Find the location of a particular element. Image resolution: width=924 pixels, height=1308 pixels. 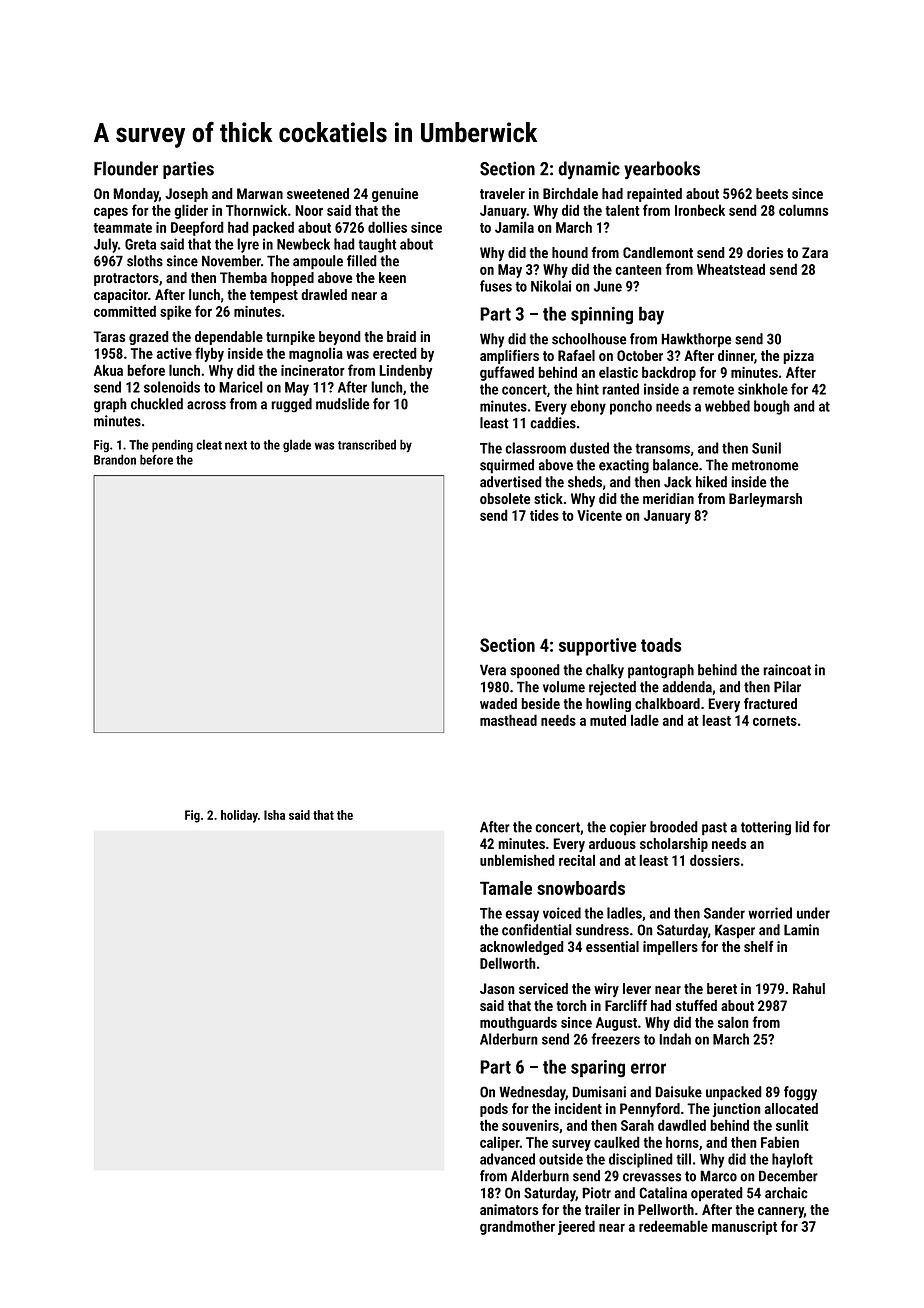

brooded is located at coordinates (674, 827).
